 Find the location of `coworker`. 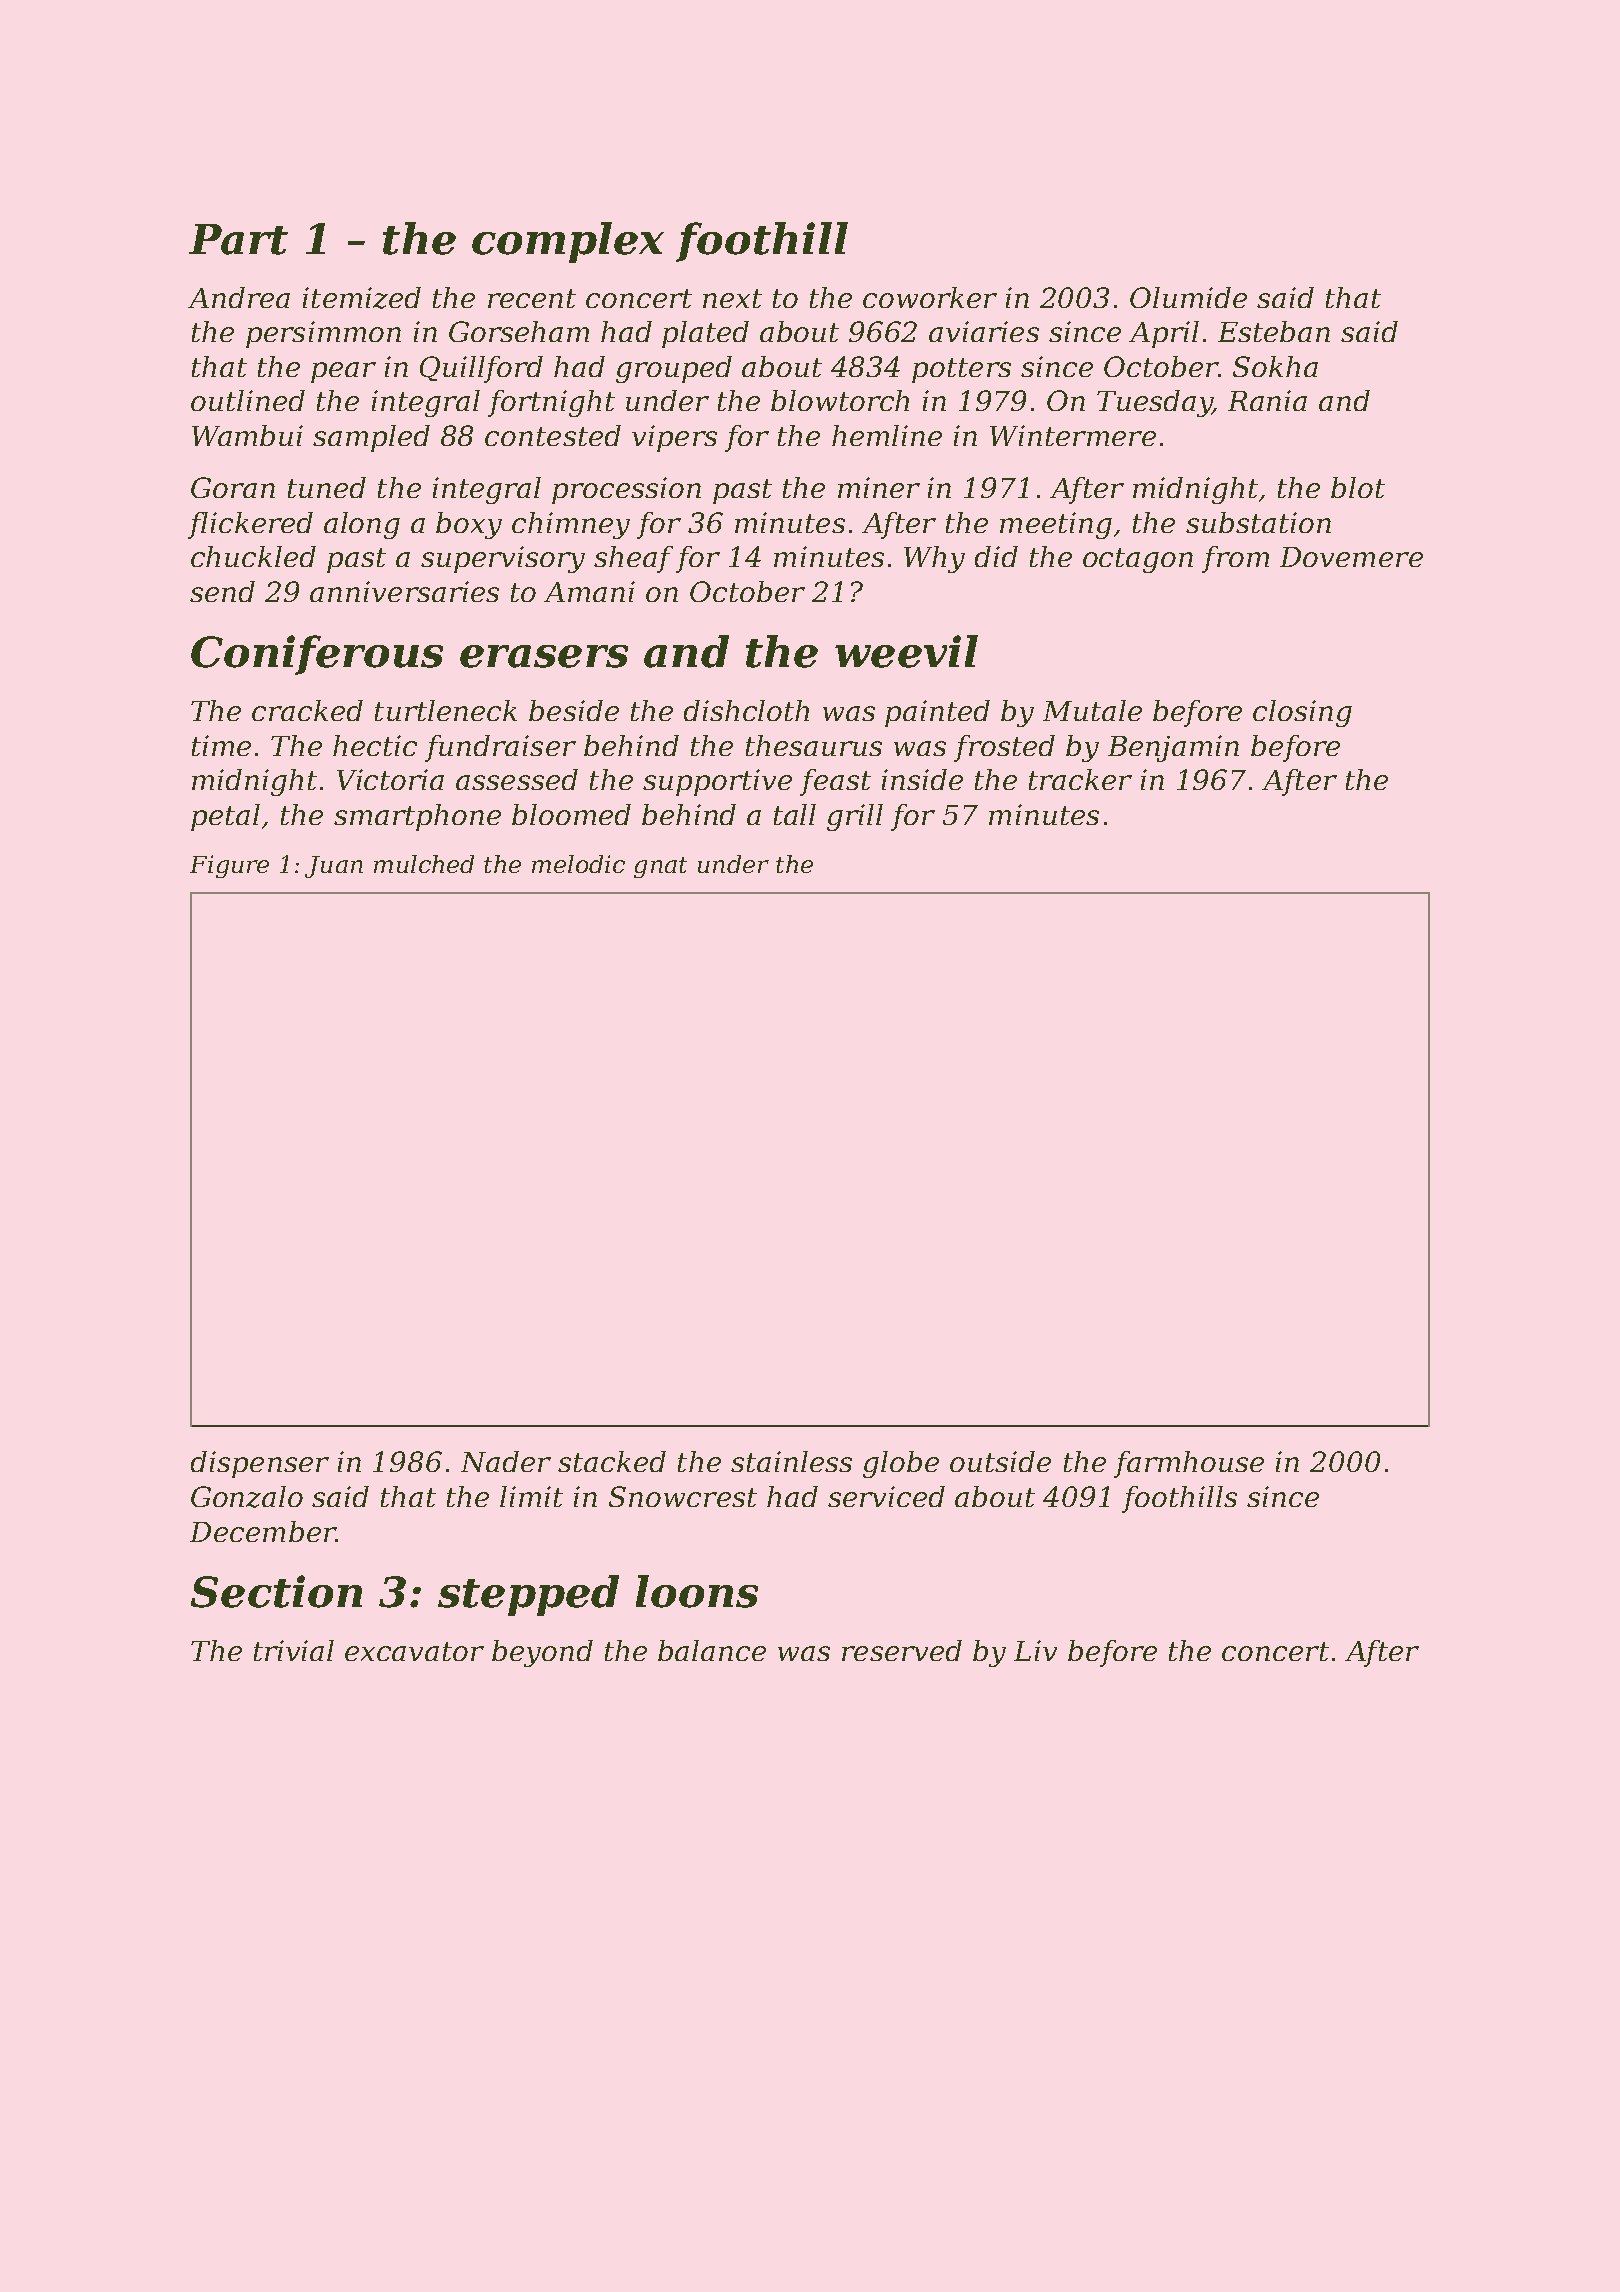

coworker is located at coordinates (930, 297).
